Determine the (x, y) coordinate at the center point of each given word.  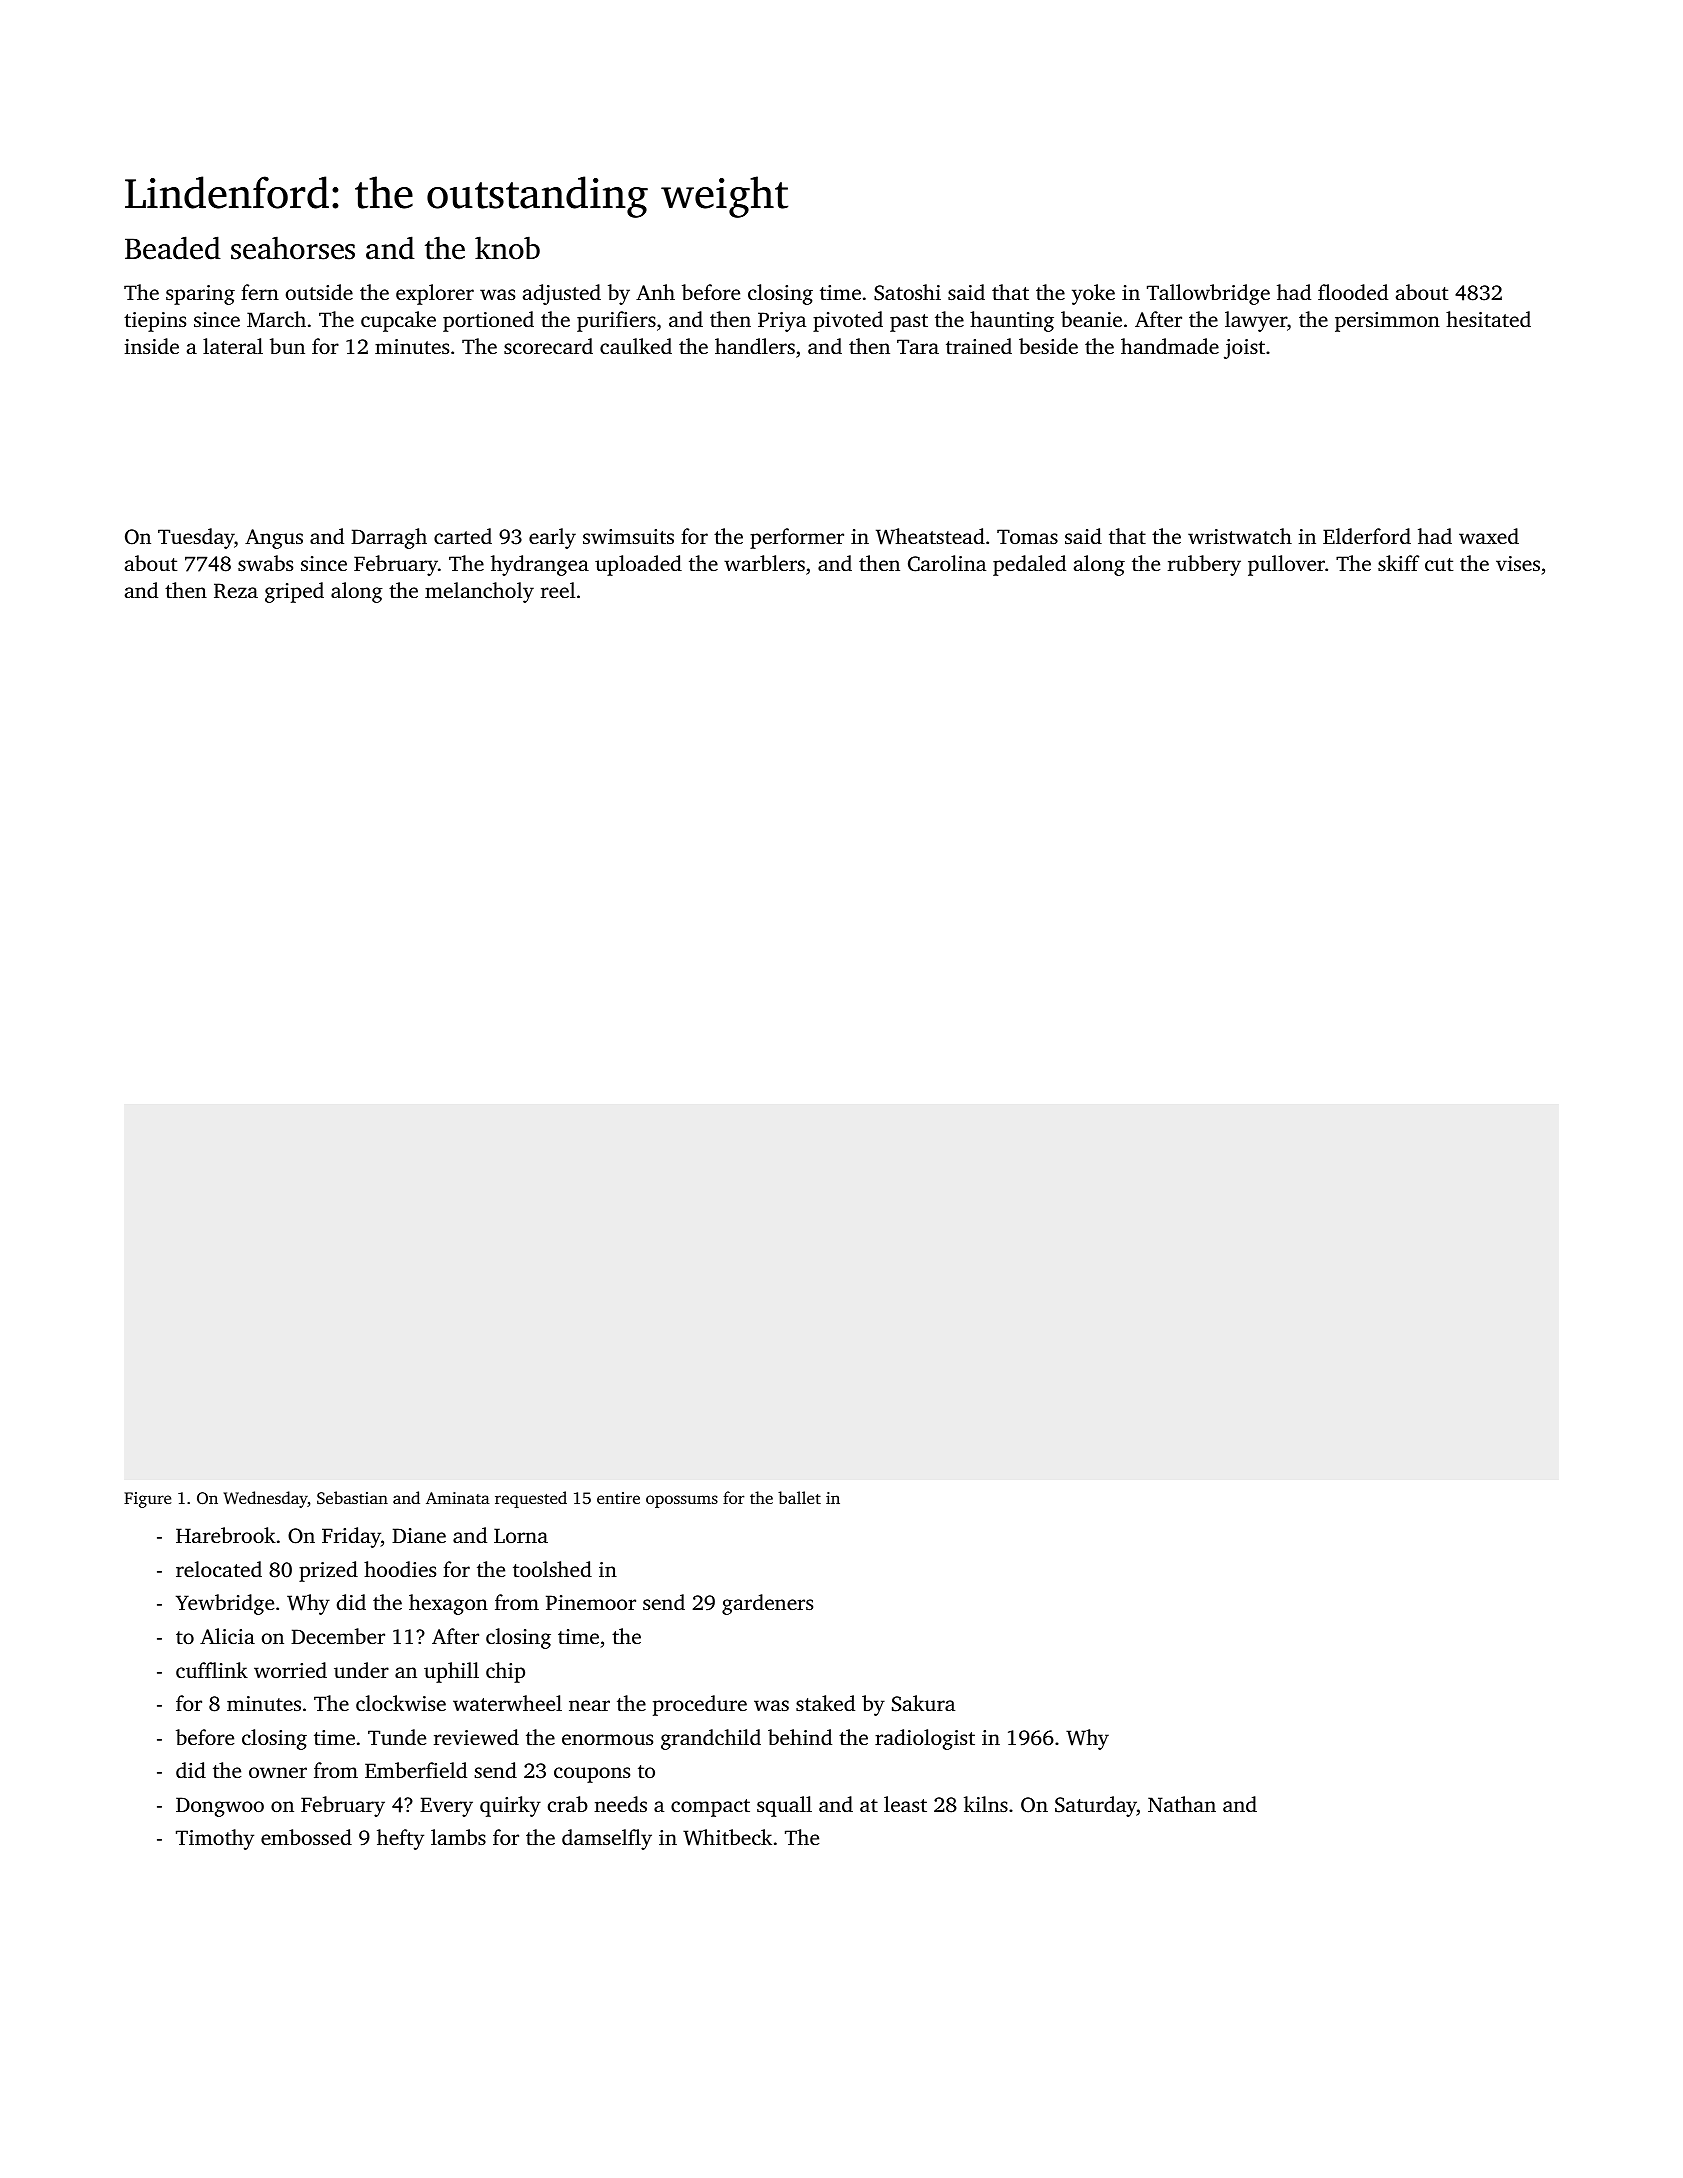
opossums (682, 1501)
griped (294, 592)
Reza (236, 591)
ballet (799, 1497)
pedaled (1029, 565)
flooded (1353, 292)
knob (507, 248)
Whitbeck (727, 1837)
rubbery (1204, 565)
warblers (764, 563)
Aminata (458, 1498)
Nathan (1182, 1804)
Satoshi (907, 292)
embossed (306, 1837)
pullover (1286, 565)
